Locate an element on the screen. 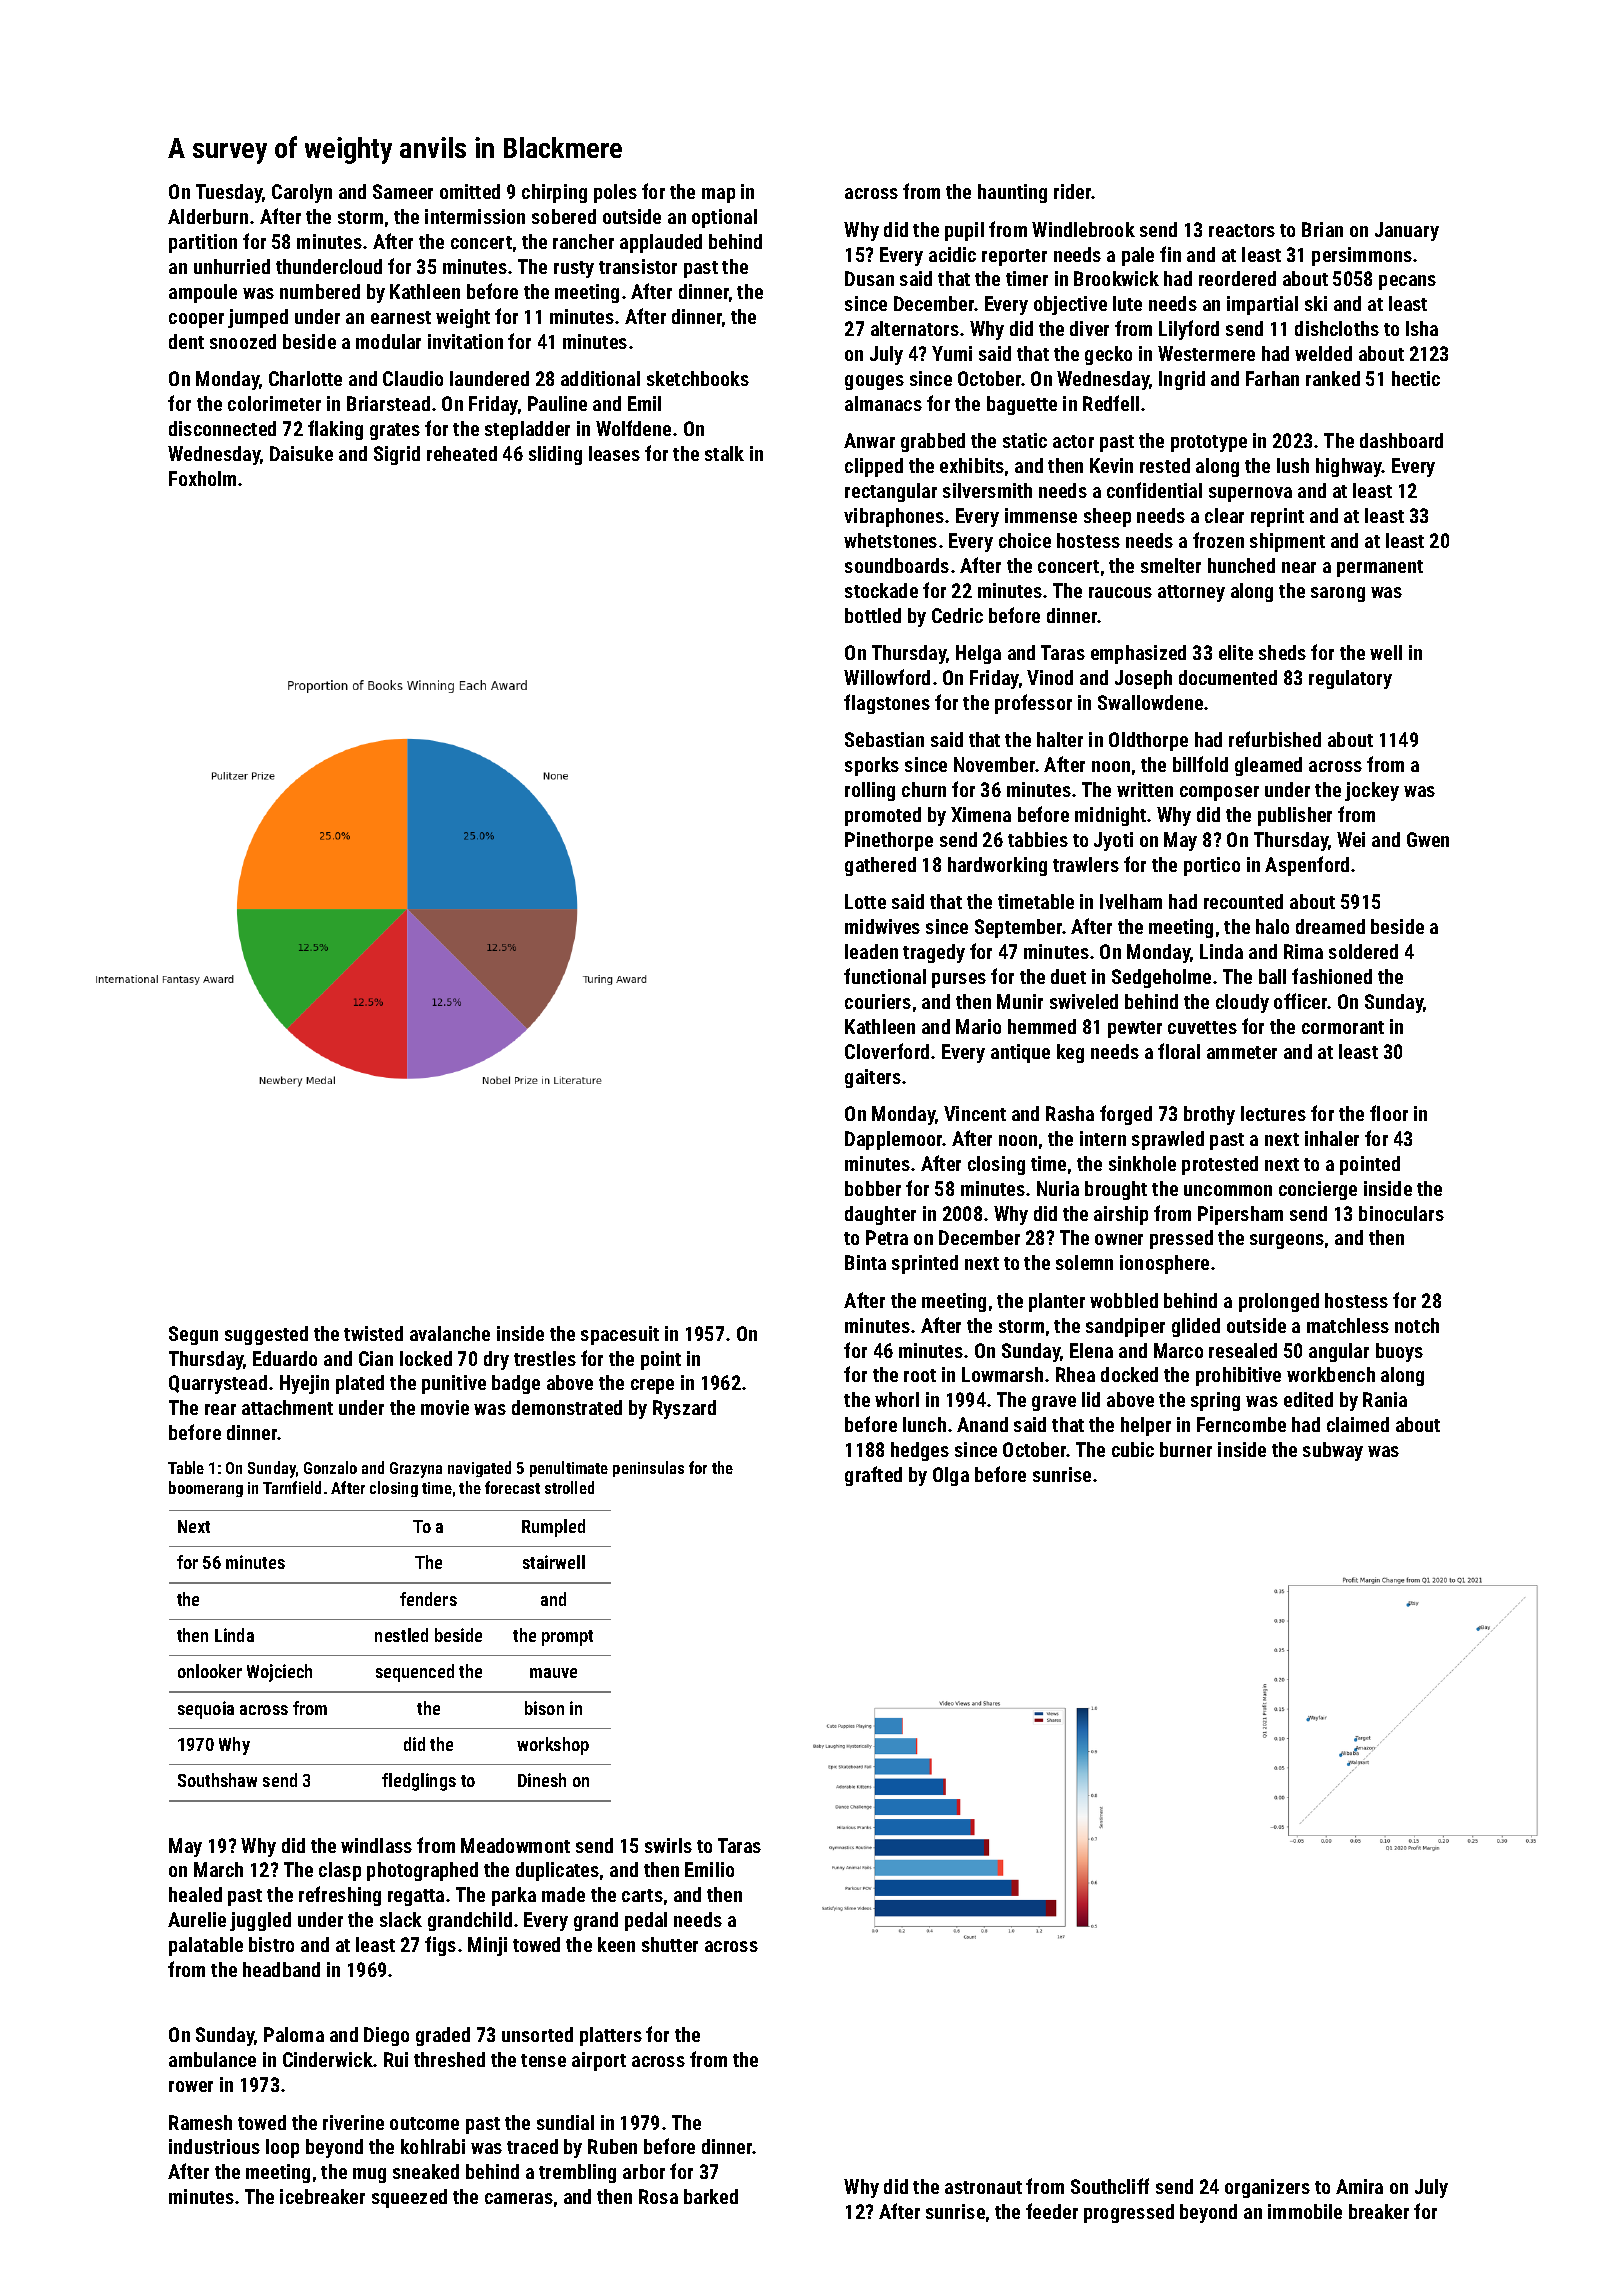 This screenshot has width=1620, height=2292. grabbed is located at coordinates (933, 442).
